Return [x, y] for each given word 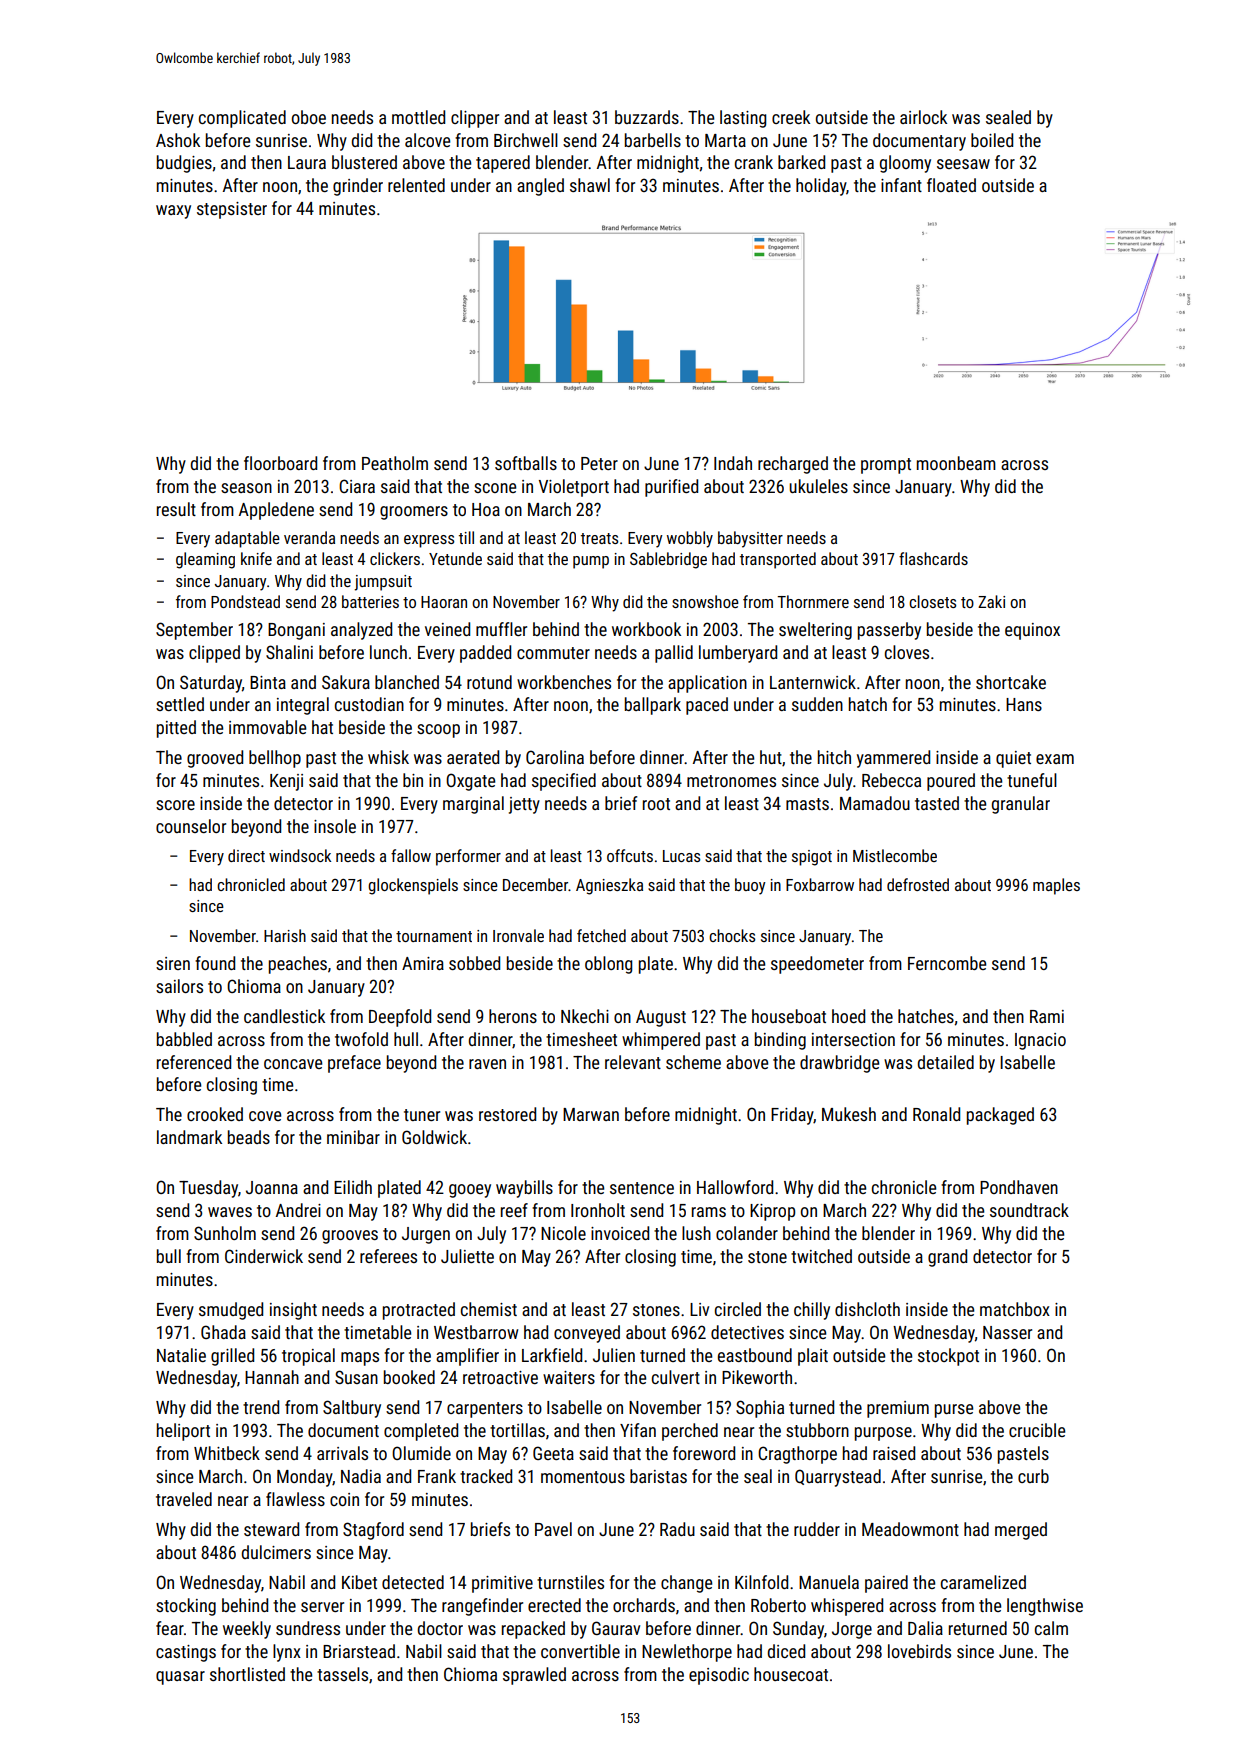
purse [954, 1411]
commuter [553, 653]
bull [169, 1256]
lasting [743, 119]
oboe [309, 117]
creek [791, 117]
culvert [676, 1377]
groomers [414, 513]
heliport [183, 1432]
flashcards [933, 558]
